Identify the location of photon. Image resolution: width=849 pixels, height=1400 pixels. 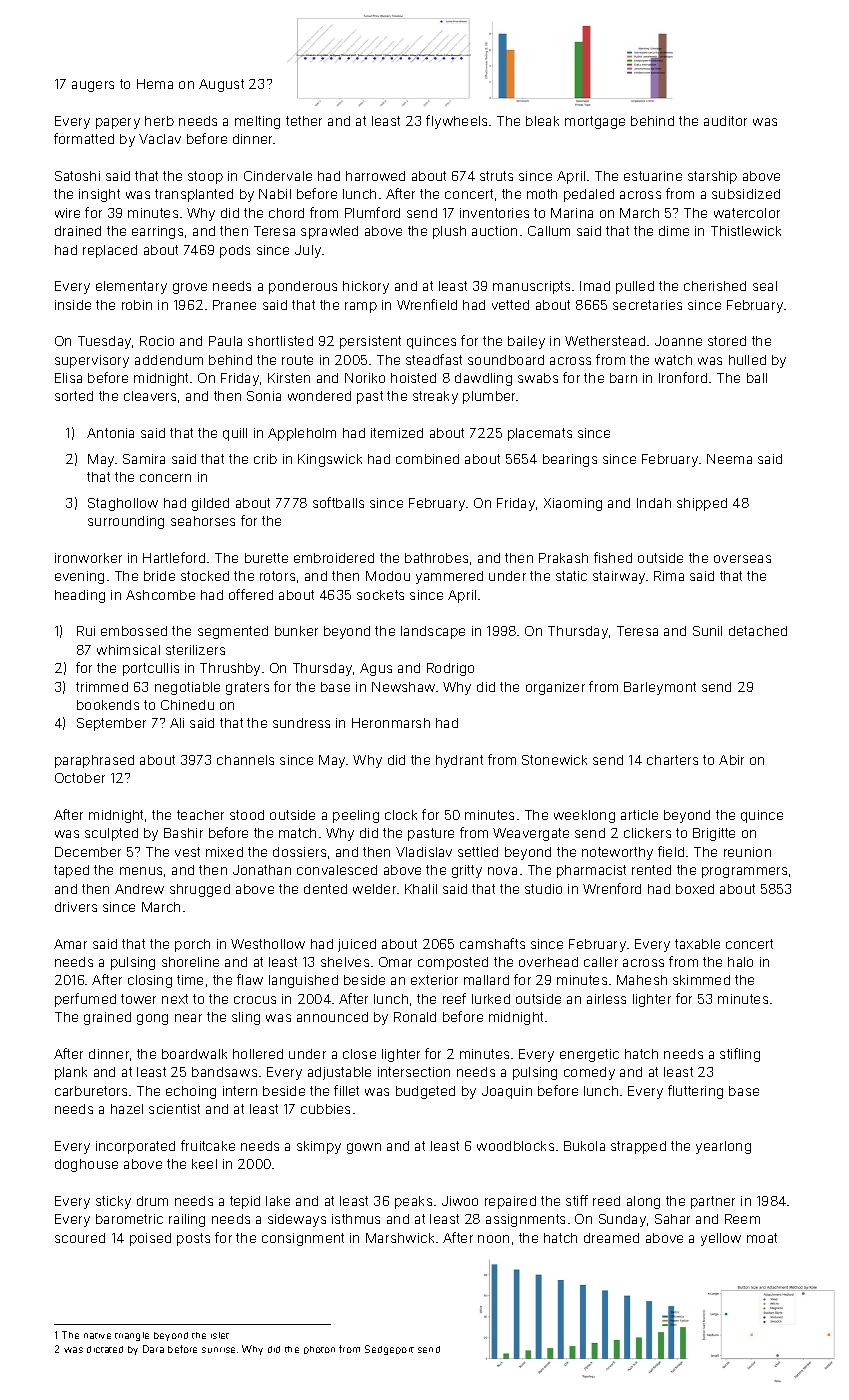
(319, 1350).
